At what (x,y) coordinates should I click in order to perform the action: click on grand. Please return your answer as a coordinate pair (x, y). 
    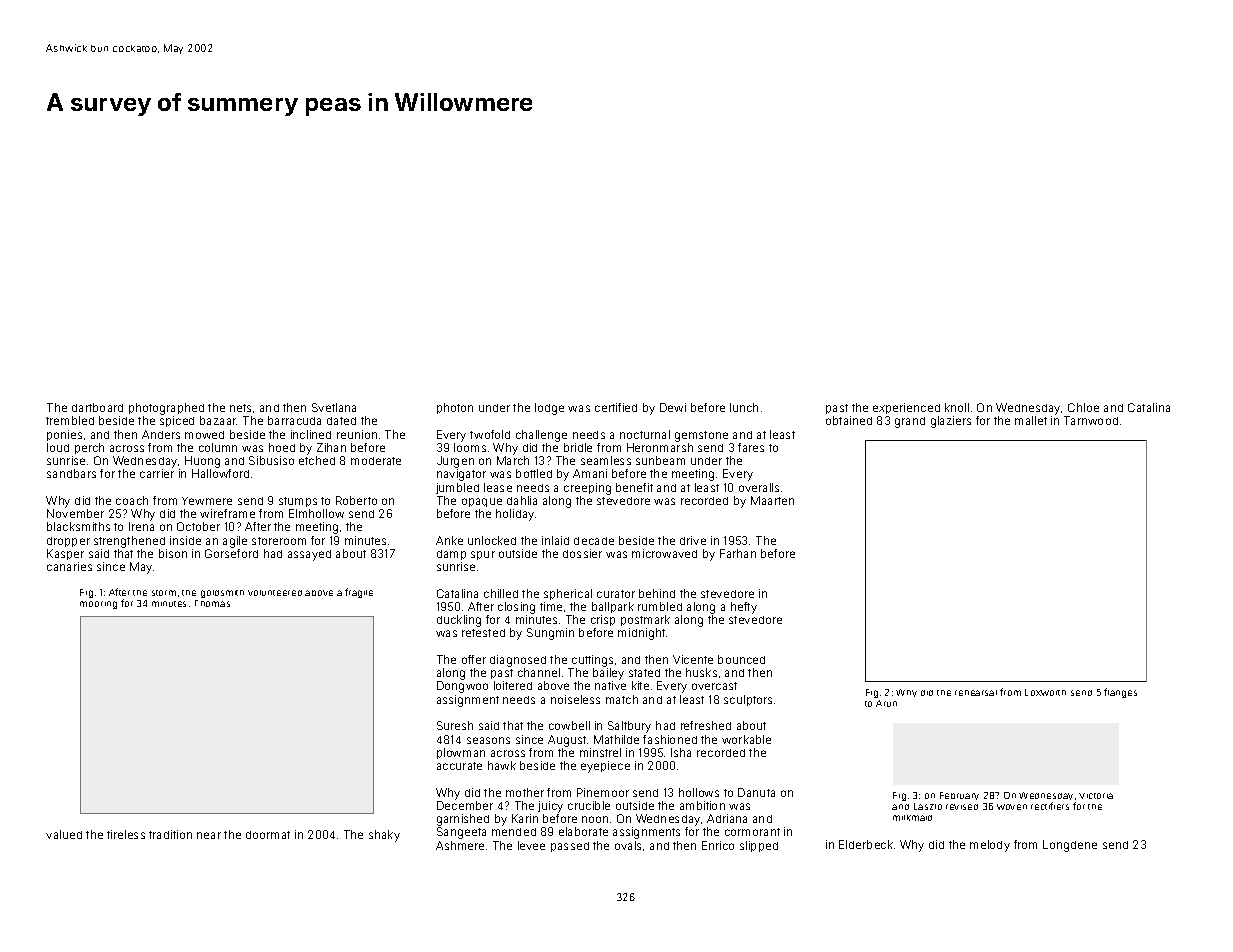
    Looking at the image, I should click on (910, 422).
